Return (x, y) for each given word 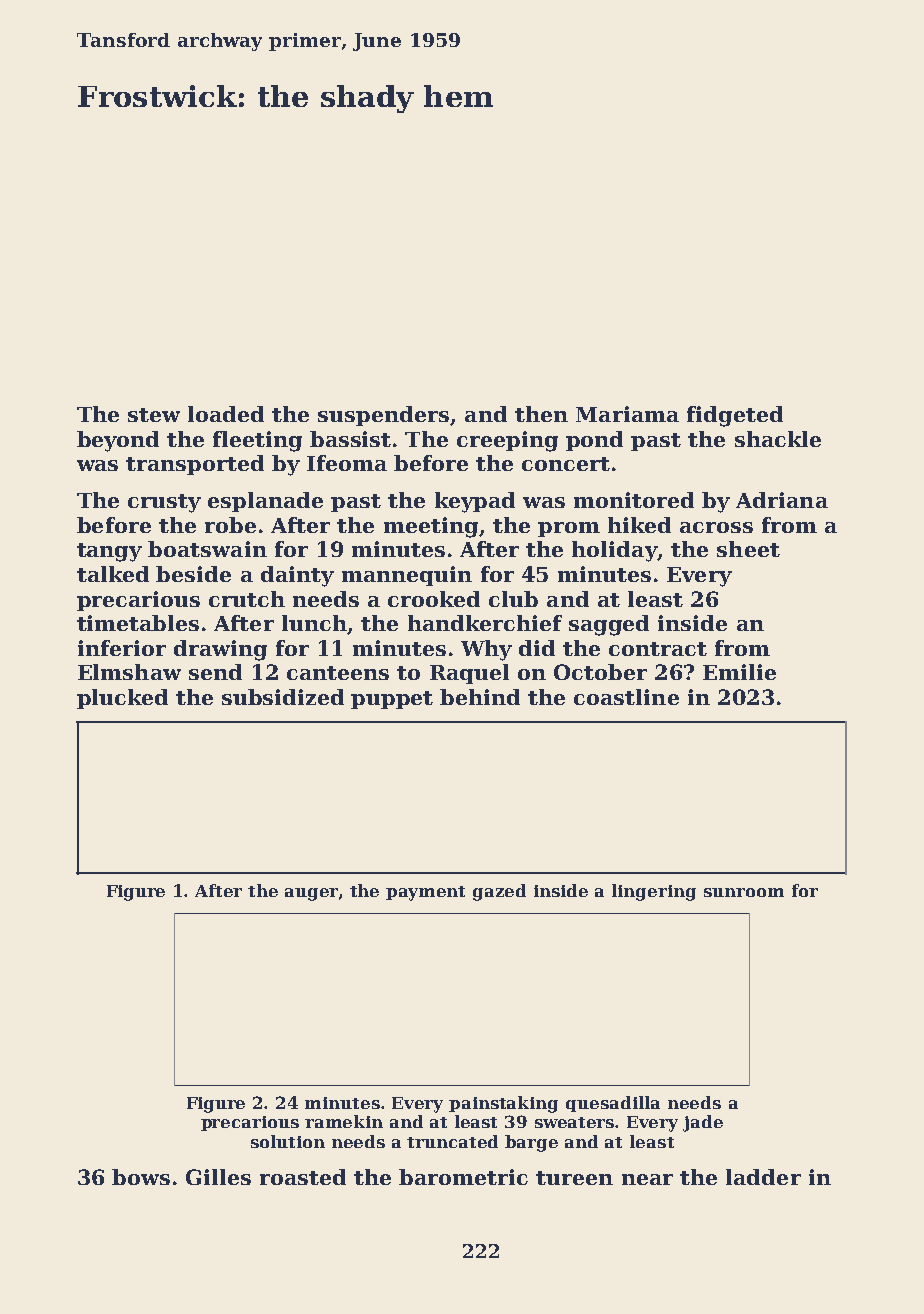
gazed (499, 892)
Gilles (218, 1177)
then (541, 414)
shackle (778, 439)
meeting (431, 527)
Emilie (739, 672)
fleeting (257, 441)
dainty (297, 576)
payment (425, 893)
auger (311, 894)
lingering (654, 892)
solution (288, 1141)
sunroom (744, 892)
